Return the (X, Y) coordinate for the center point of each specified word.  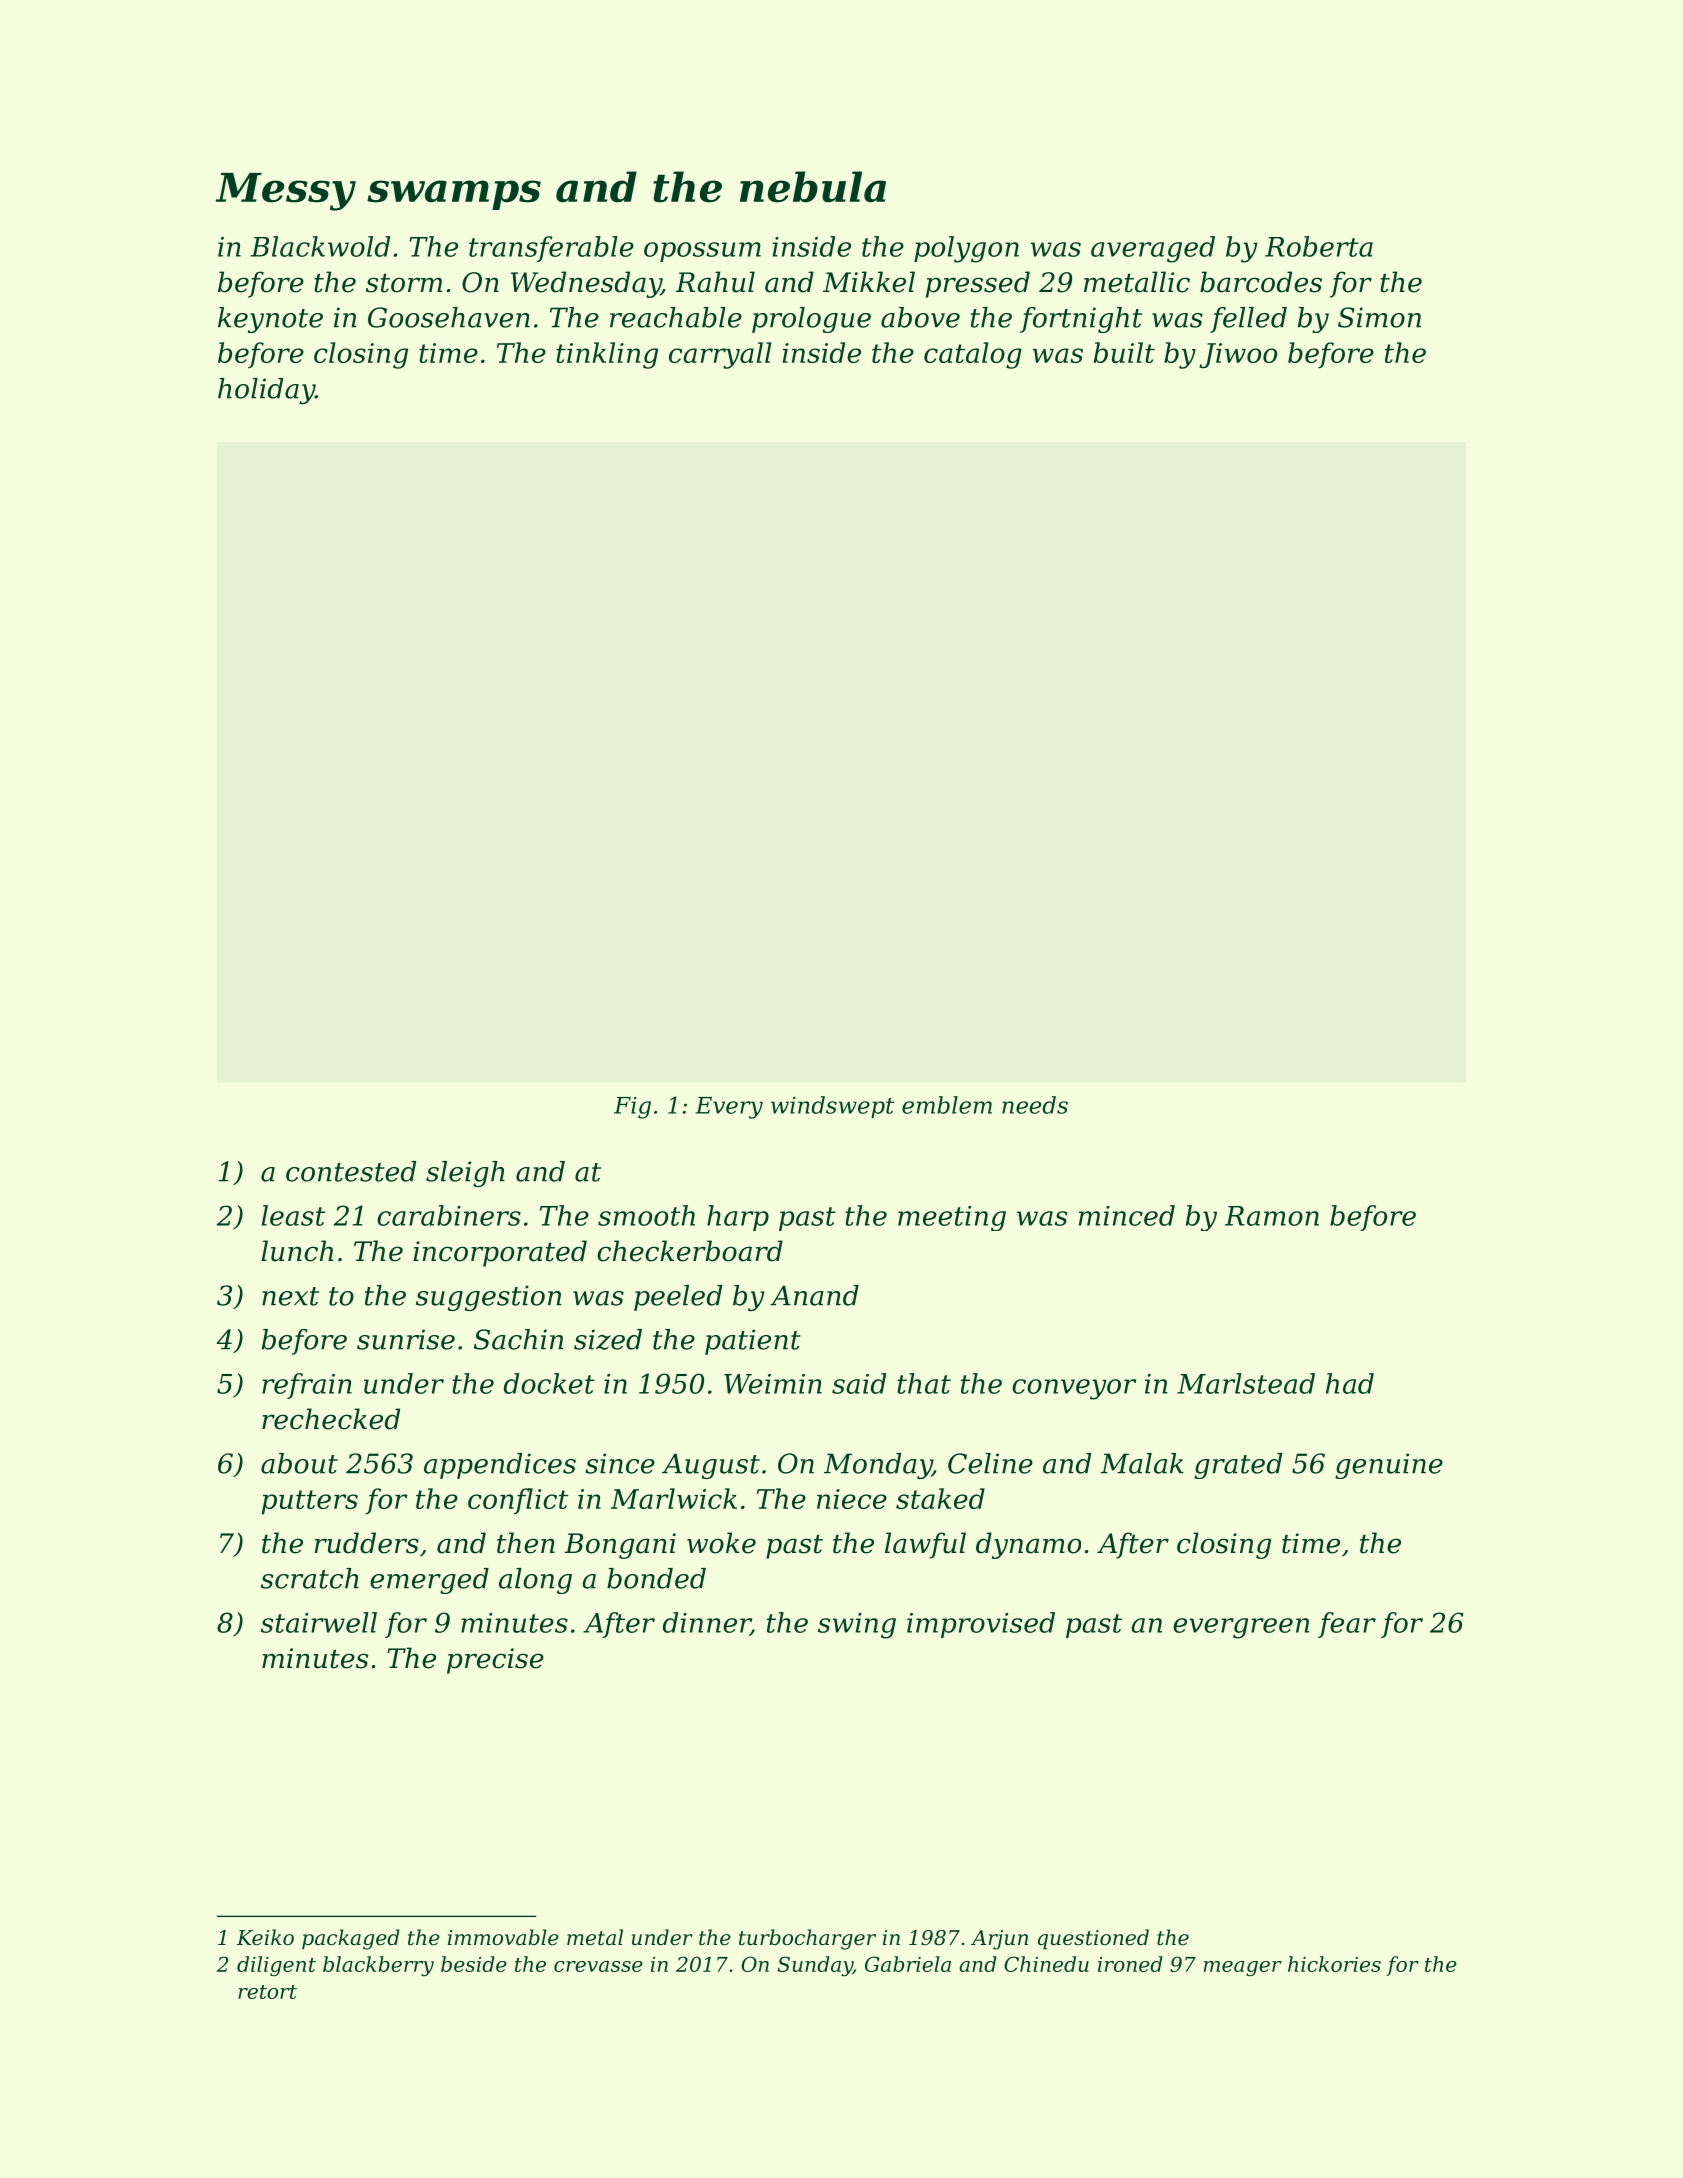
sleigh (465, 1174)
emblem (947, 1105)
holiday (266, 391)
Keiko (265, 1937)
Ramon (1272, 1216)
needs (1035, 1105)
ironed (1130, 1964)
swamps (454, 195)
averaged (1153, 249)
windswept (832, 1107)
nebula (813, 187)
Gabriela (908, 1964)
